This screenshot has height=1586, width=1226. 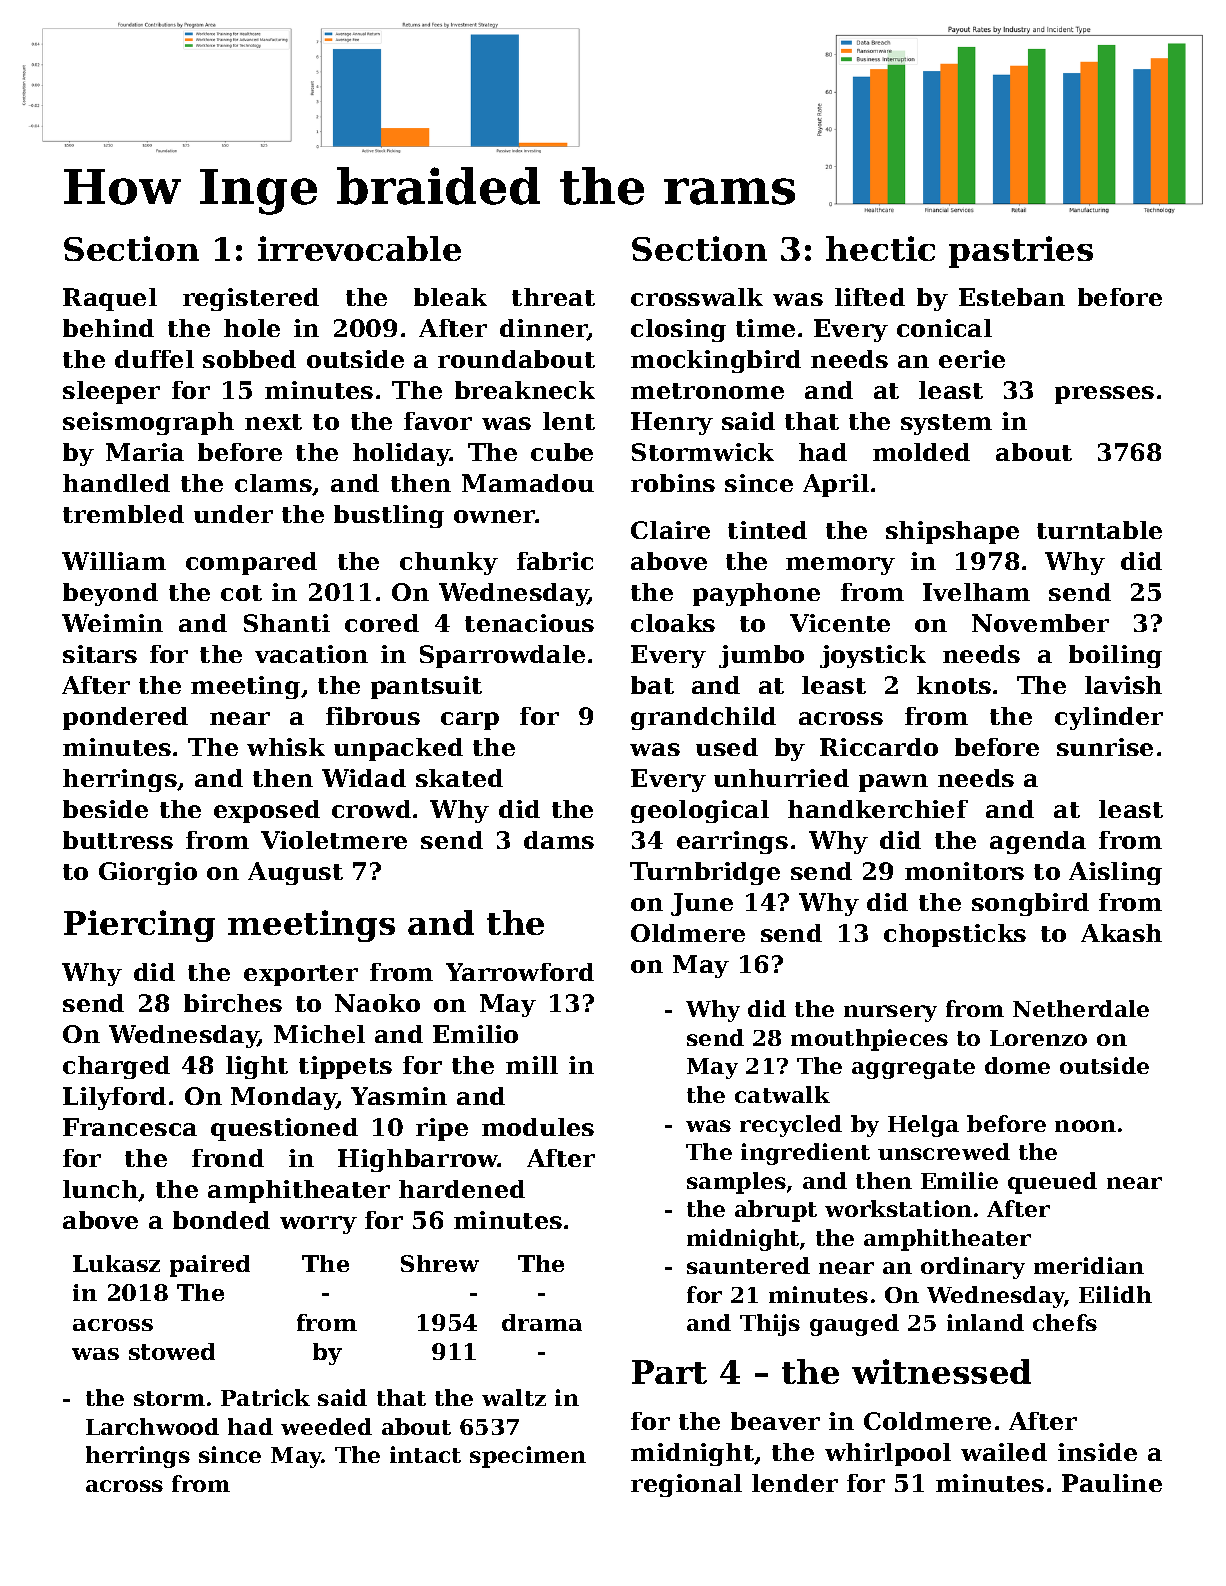 What do you see at coordinates (152, 1426) in the screenshot?
I see `Larchwood` at bounding box center [152, 1426].
